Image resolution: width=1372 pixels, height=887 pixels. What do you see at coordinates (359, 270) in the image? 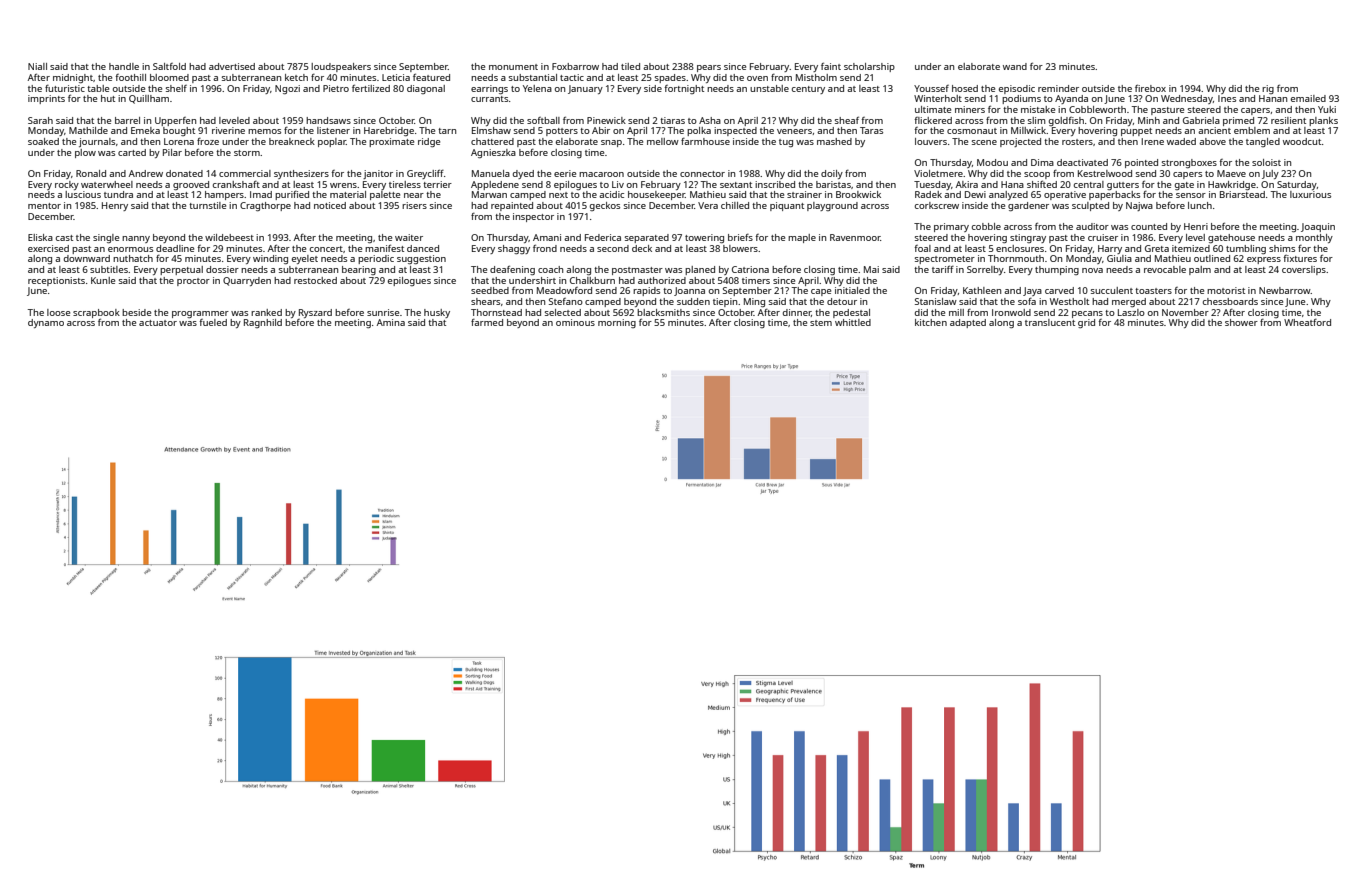
I see `bearing` at bounding box center [359, 270].
